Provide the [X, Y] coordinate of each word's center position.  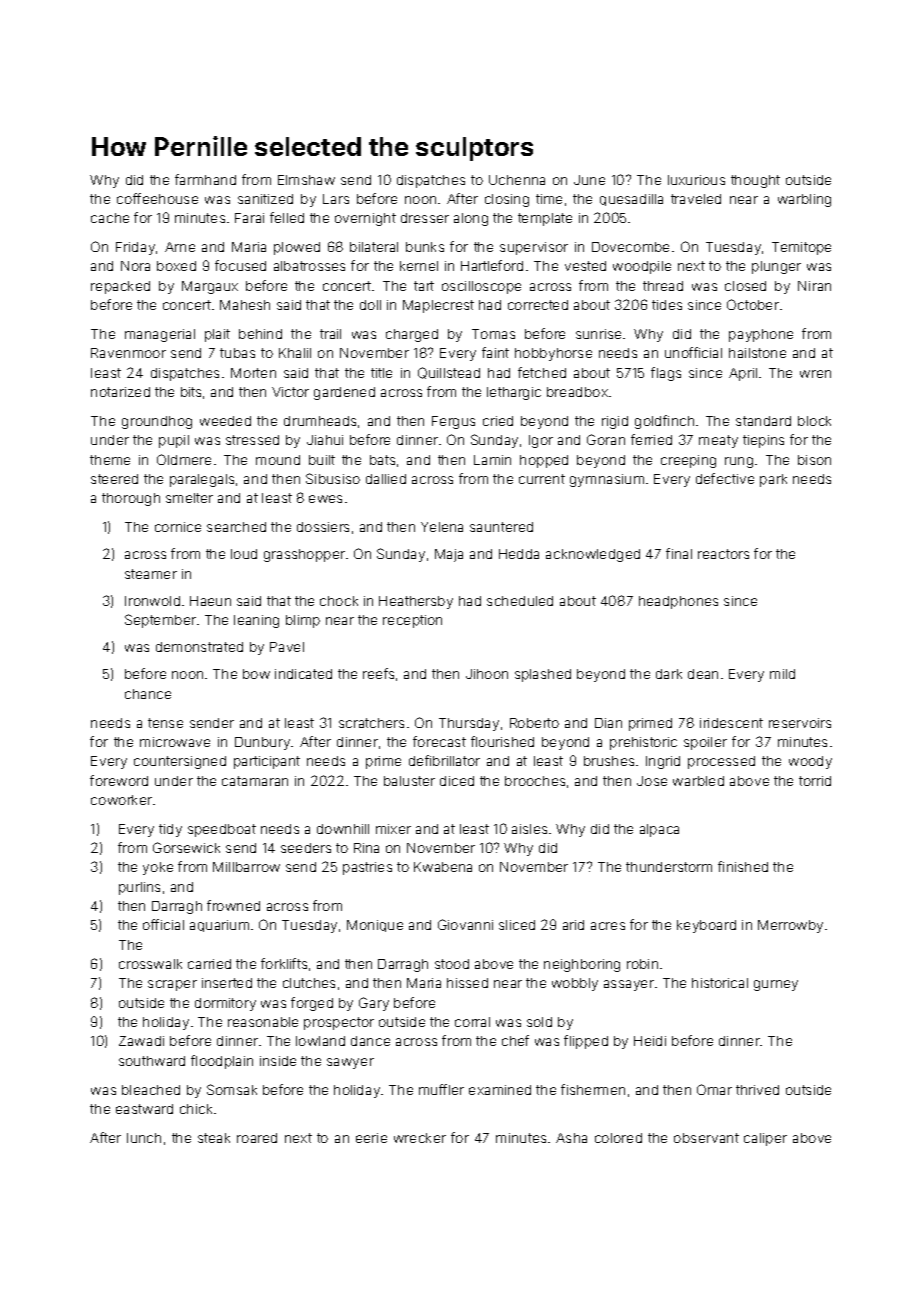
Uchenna [517, 180]
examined [500, 1090]
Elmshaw [306, 180]
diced [457, 781]
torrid [815, 781]
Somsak [232, 1089]
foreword [119, 780]
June [589, 180]
